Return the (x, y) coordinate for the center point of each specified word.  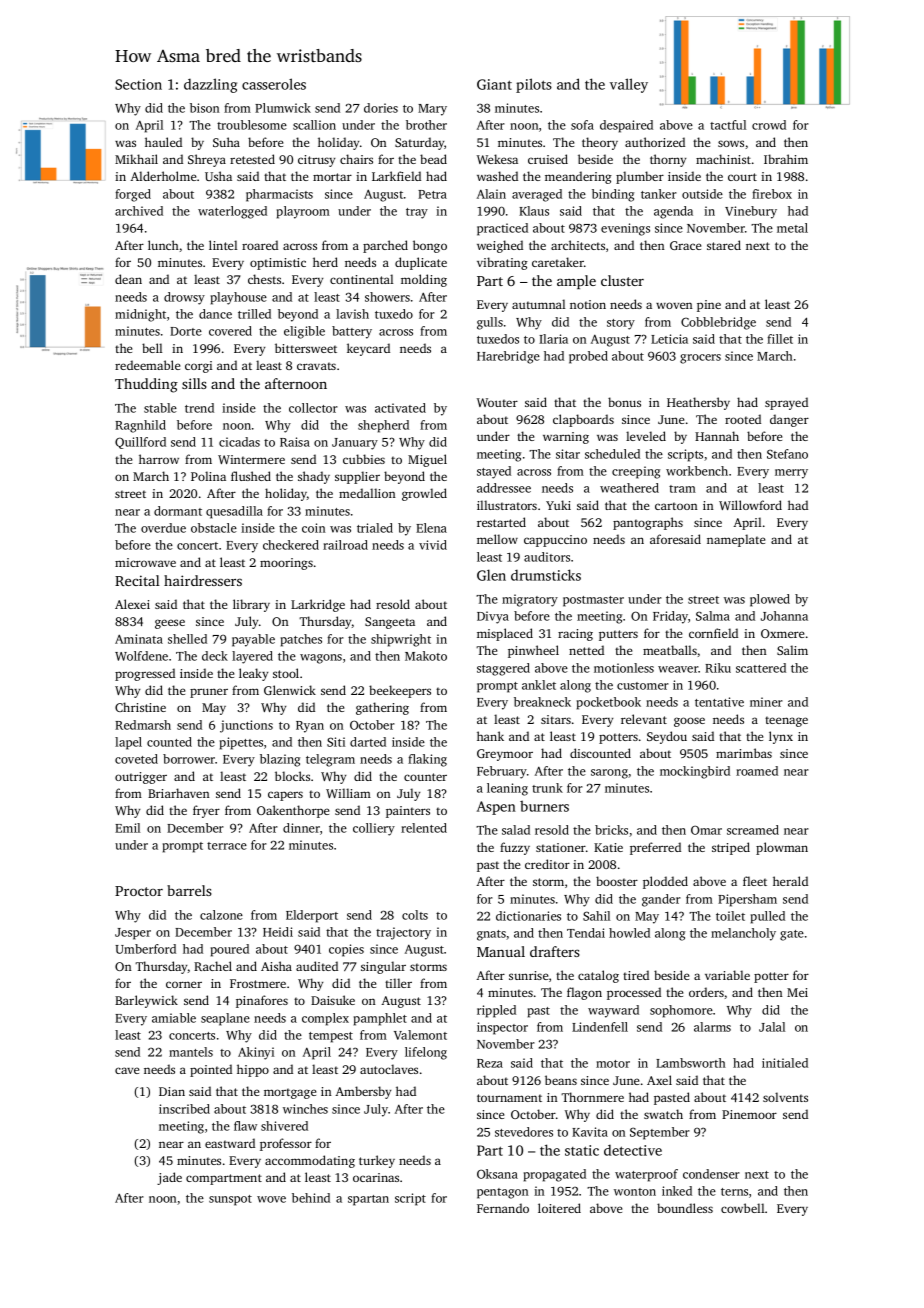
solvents (785, 1097)
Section (138, 84)
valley (629, 85)
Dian (172, 1091)
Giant (494, 84)
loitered (559, 1208)
